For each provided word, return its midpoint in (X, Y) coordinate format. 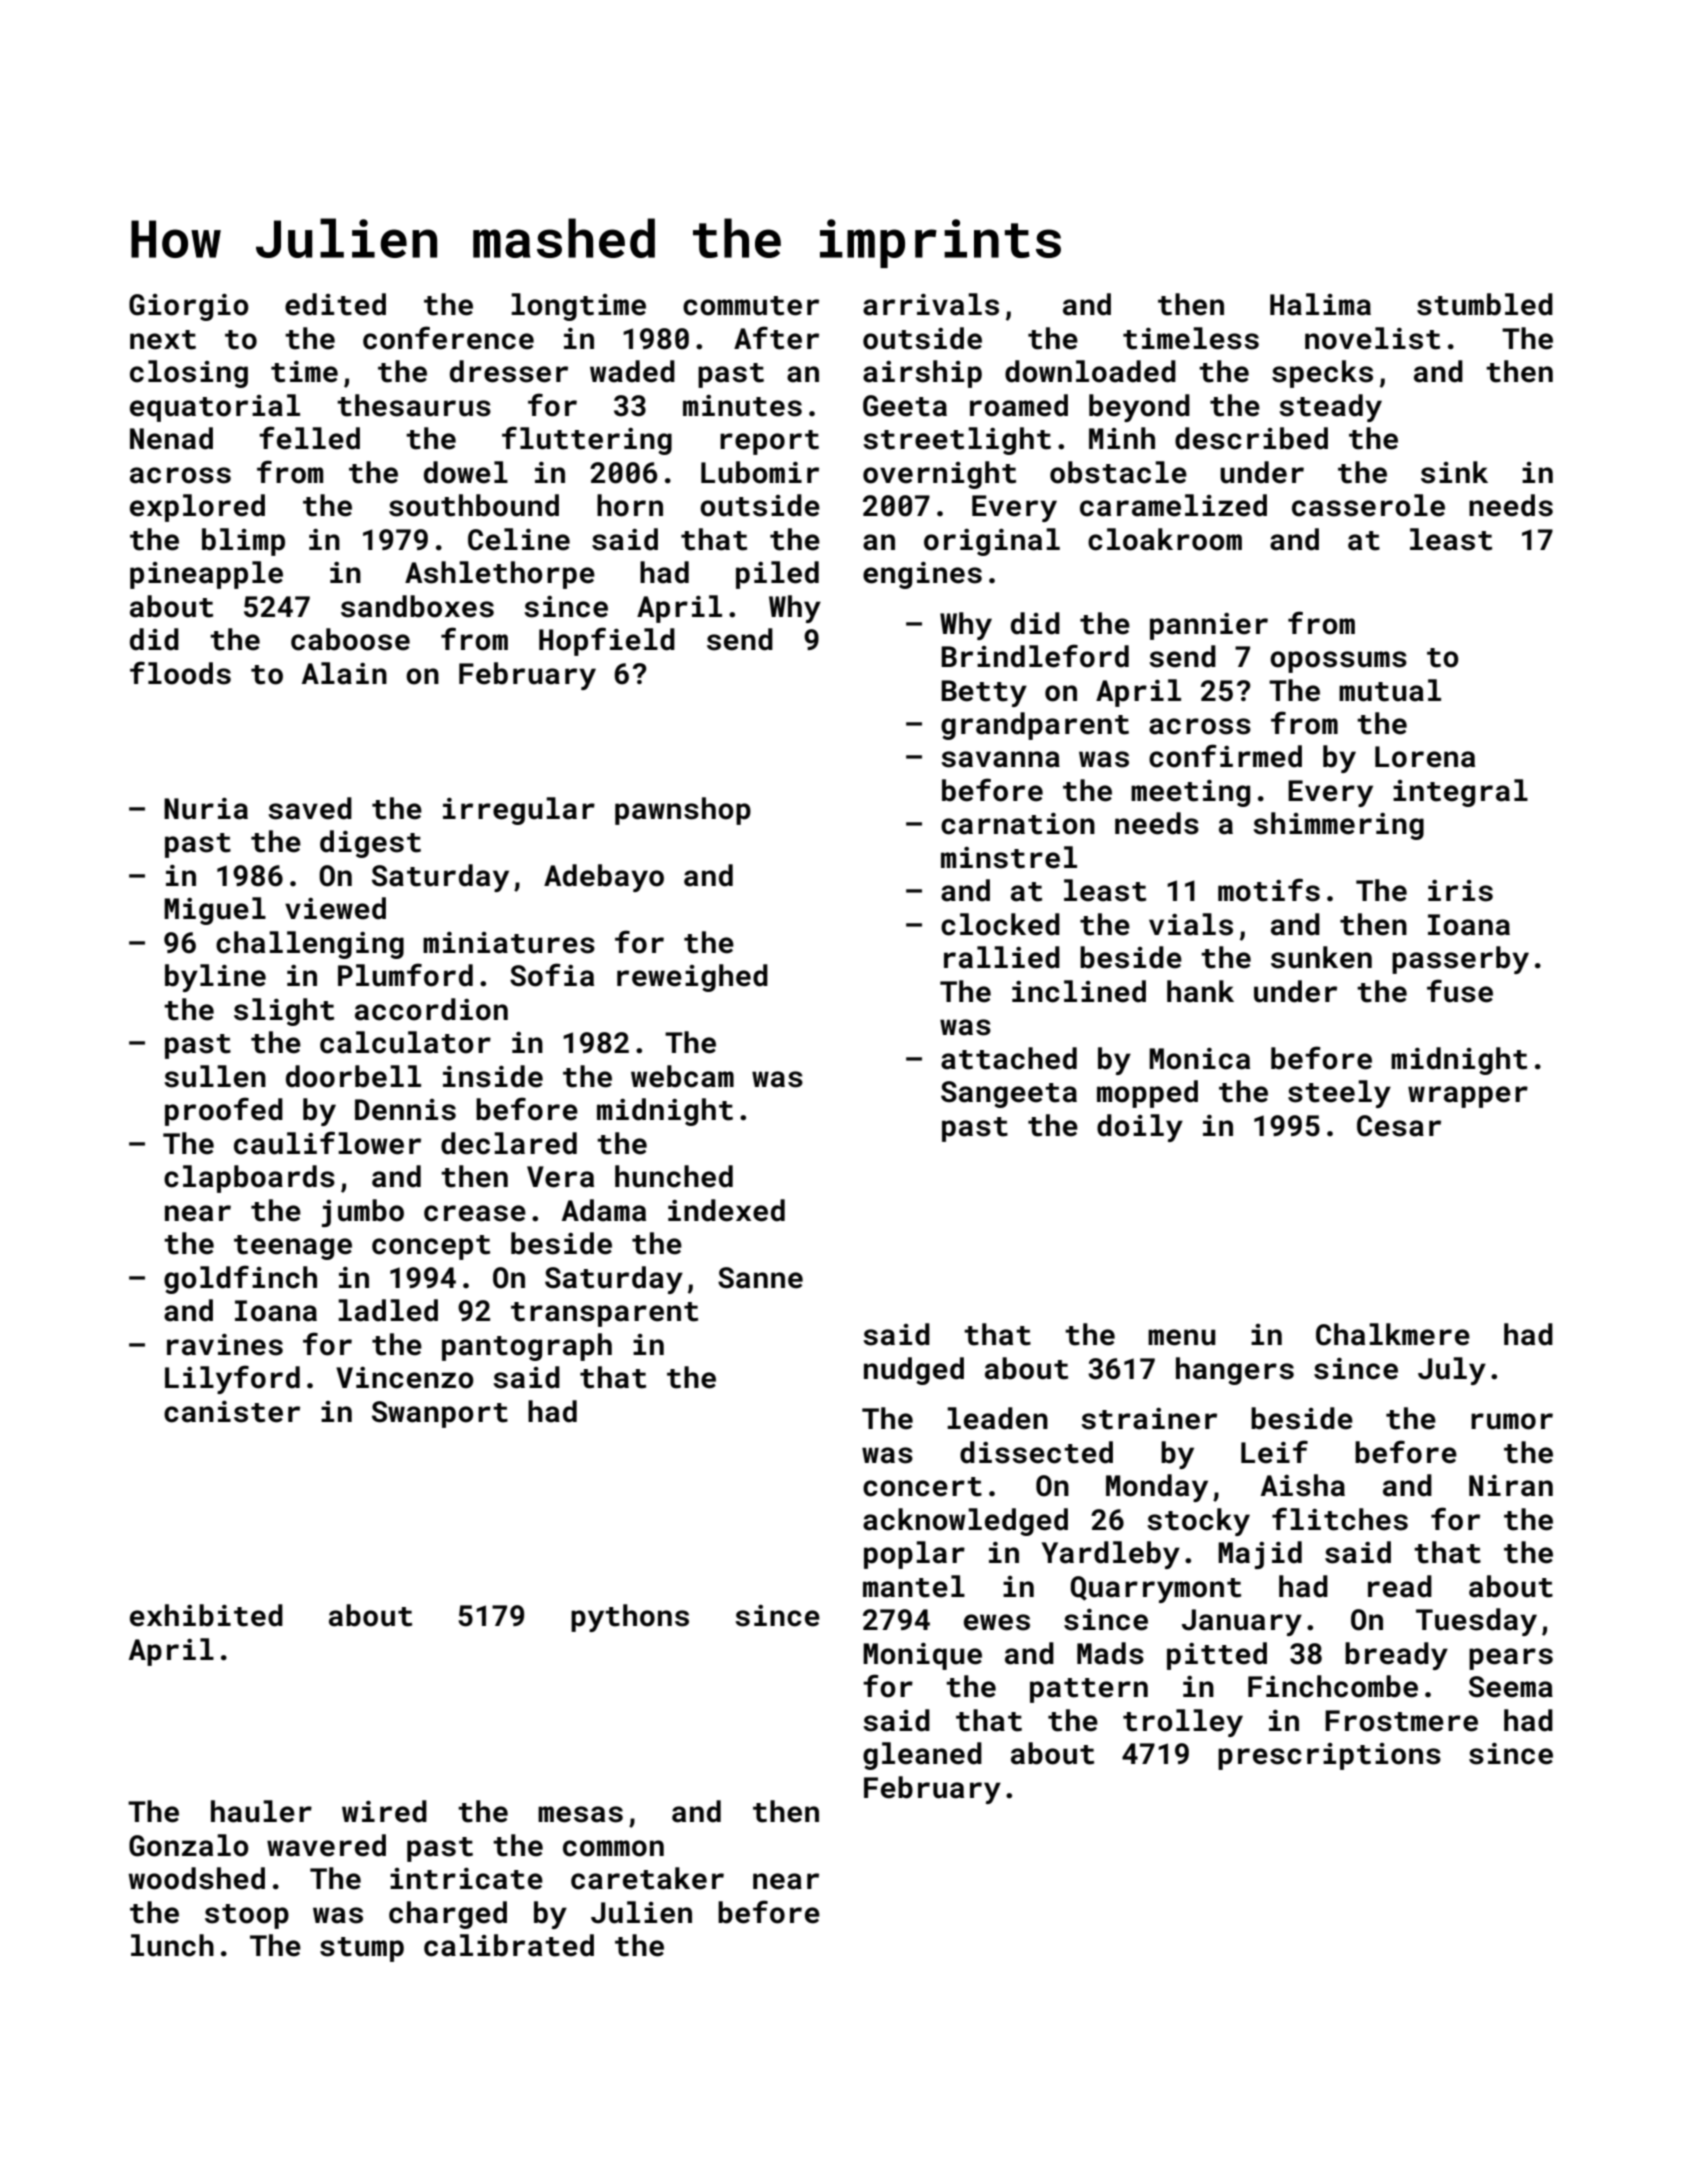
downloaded (1090, 371)
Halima (1320, 304)
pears (1511, 1659)
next (163, 340)
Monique (922, 1656)
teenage (293, 1247)
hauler (261, 1811)
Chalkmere (1393, 1334)
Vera (560, 1177)
